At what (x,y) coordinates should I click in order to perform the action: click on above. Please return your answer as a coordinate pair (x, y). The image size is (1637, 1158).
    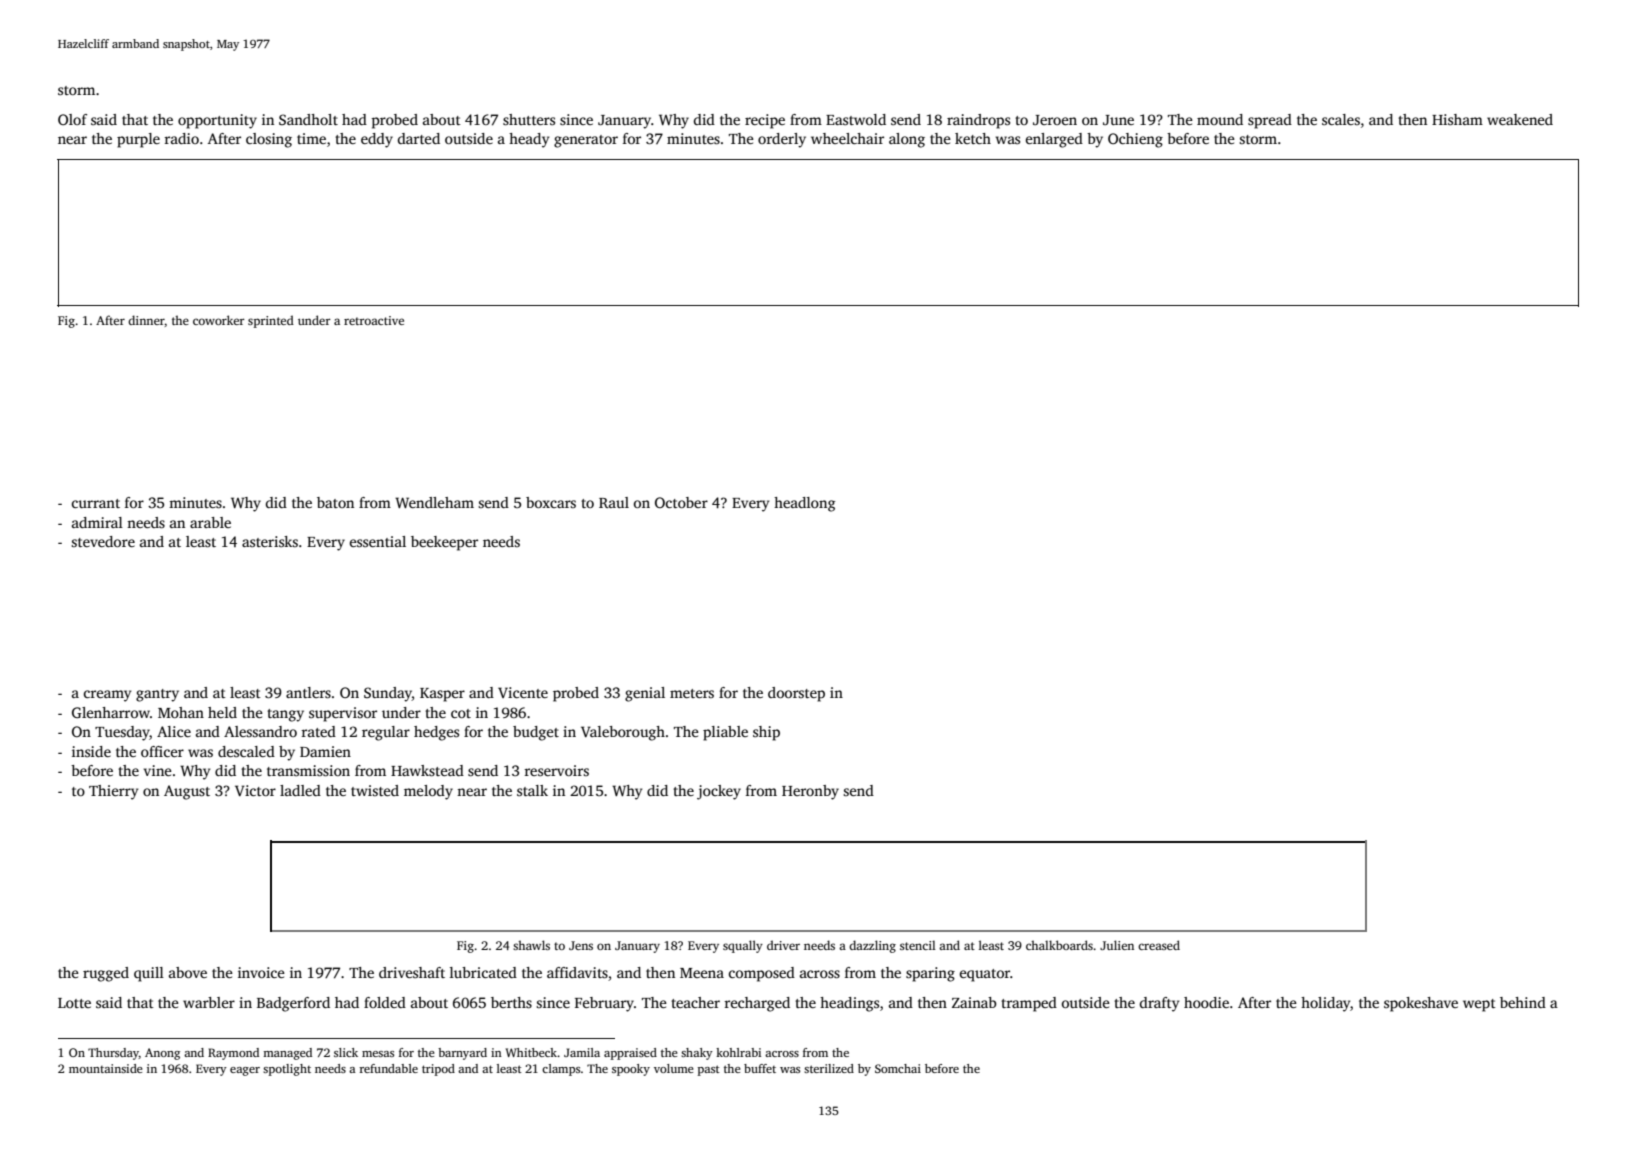
    Looking at the image, I should click on (188, 972).
